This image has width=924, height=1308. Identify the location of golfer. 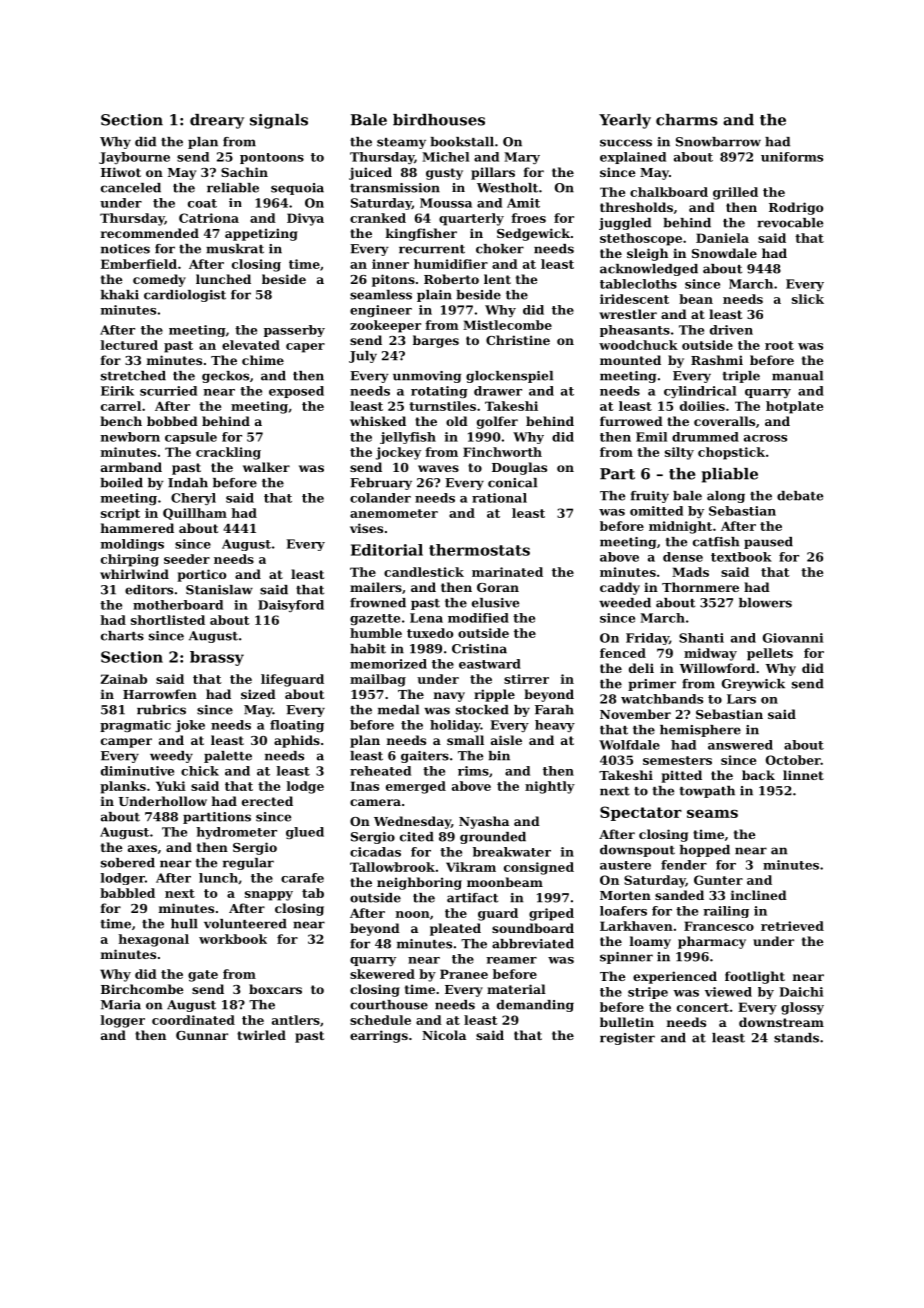
(497, 422).
